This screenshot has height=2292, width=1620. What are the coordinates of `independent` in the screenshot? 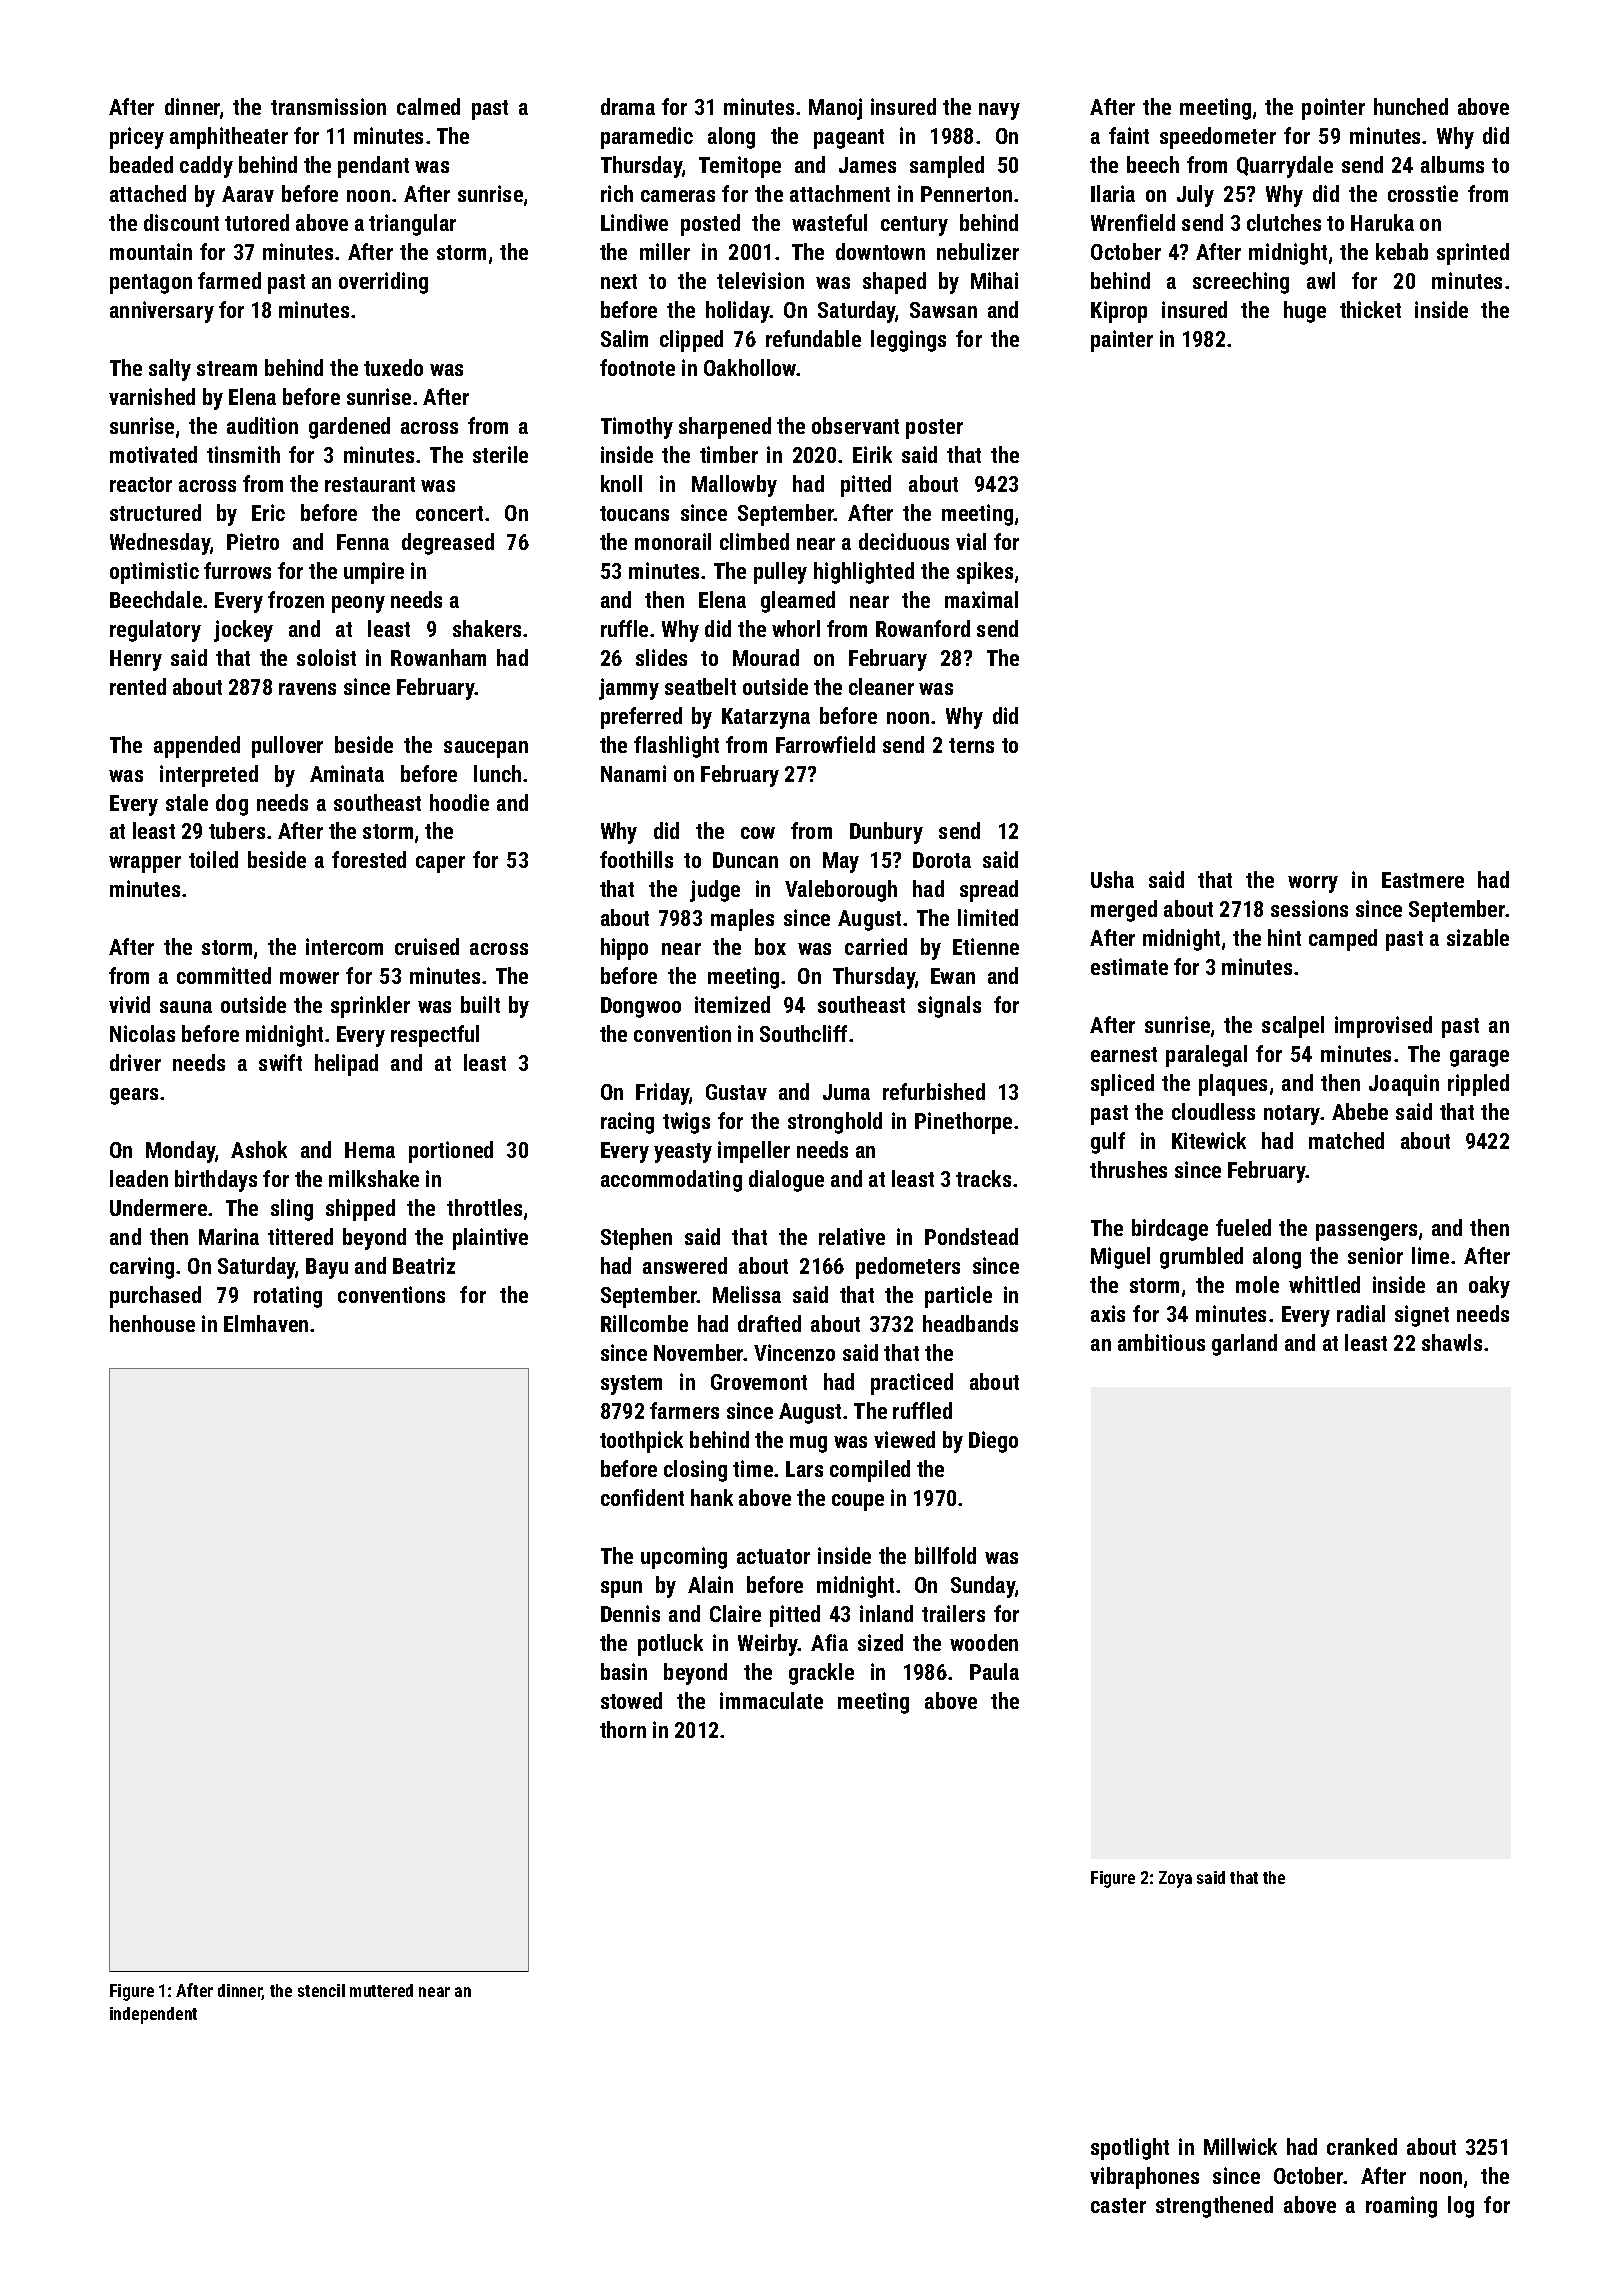 It's located at (153, 2015).
